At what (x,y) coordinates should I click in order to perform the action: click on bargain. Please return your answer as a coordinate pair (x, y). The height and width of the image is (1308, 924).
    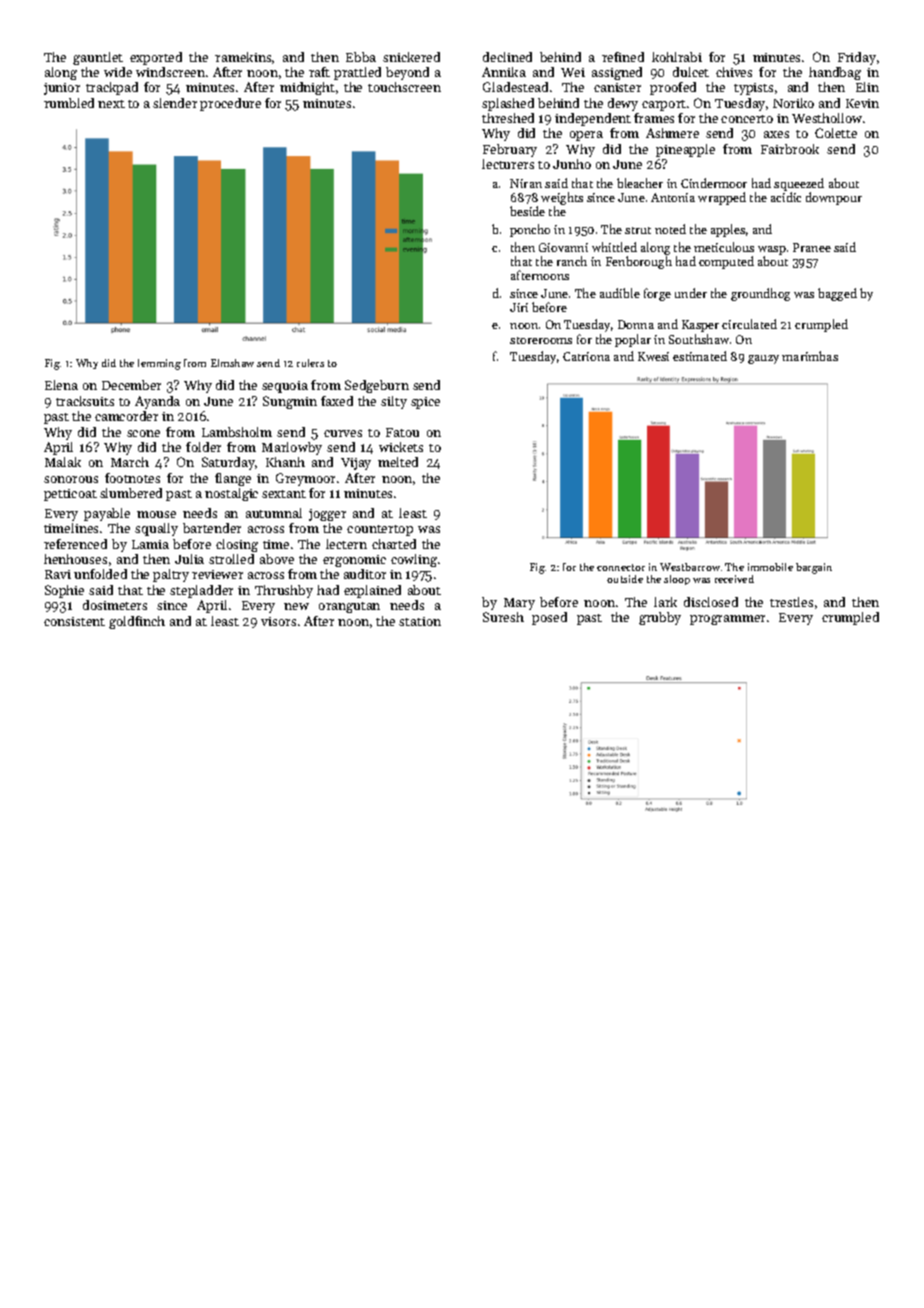
    Looking at the image, I should click on (814, 568).
